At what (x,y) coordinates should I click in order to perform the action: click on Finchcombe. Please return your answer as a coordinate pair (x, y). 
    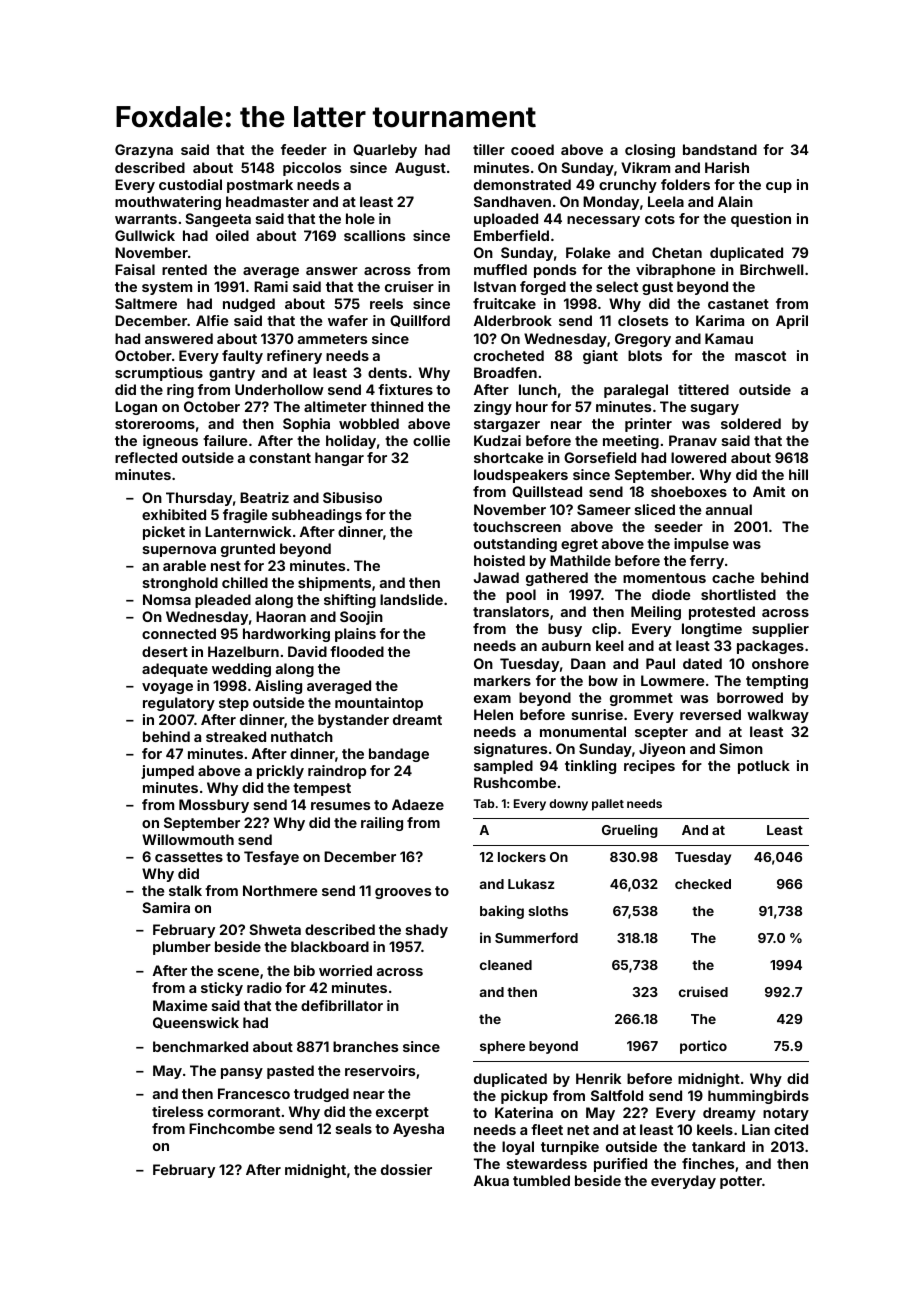
    Looking at the image, I should click on (232, 1128).
